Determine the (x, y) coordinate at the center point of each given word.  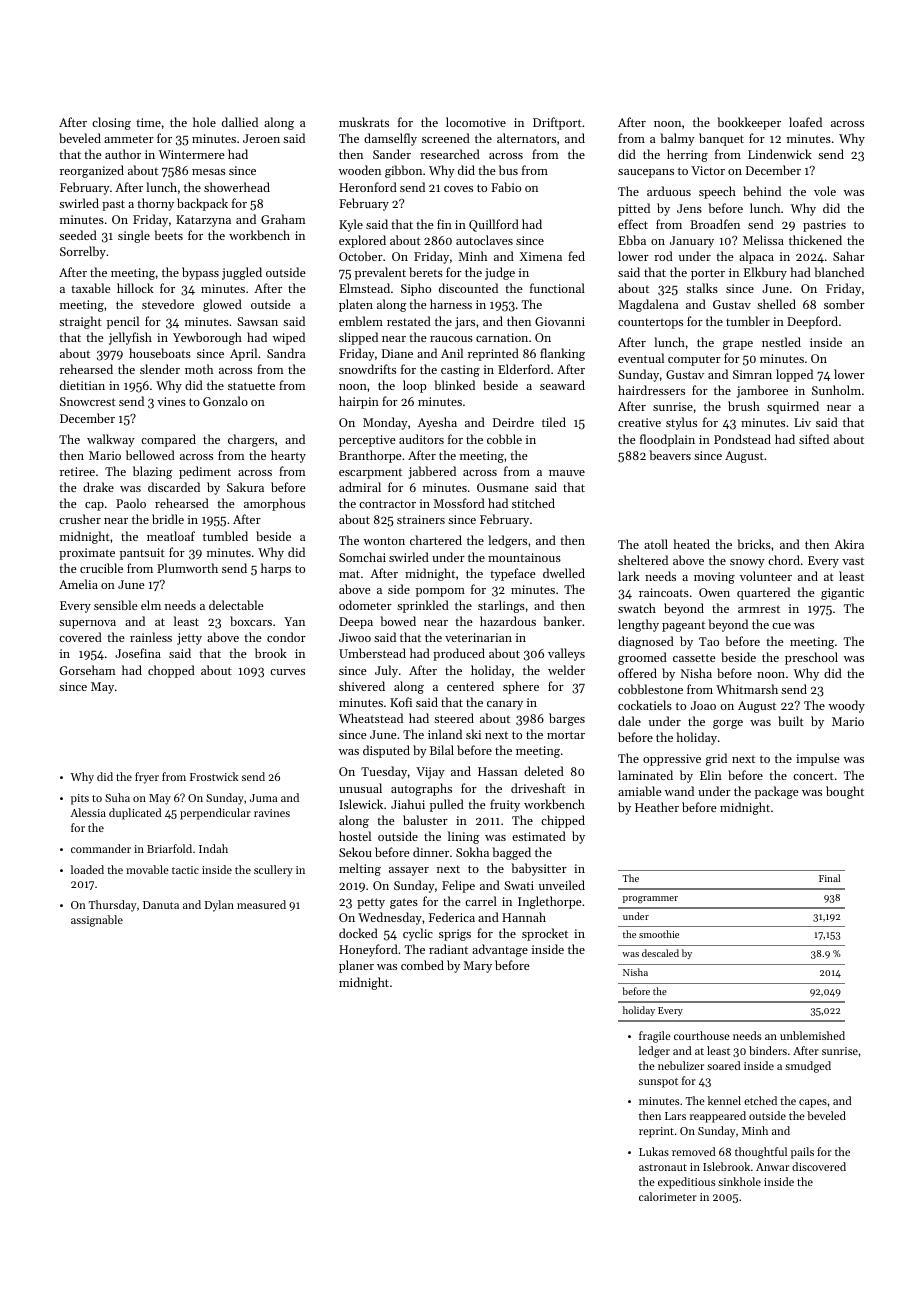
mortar (566, 735)
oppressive (672, 760)
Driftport (557, 123)
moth (199, 369)
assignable (97, 921)
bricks (754, 544)
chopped (171, 671)
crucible (101, 568)
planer (356, 966)
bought (845, 792)
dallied (240, 122)
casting (460, 371)
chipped (563, 821)
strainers (421, 519)
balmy (677, 139)
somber (844, 304)
